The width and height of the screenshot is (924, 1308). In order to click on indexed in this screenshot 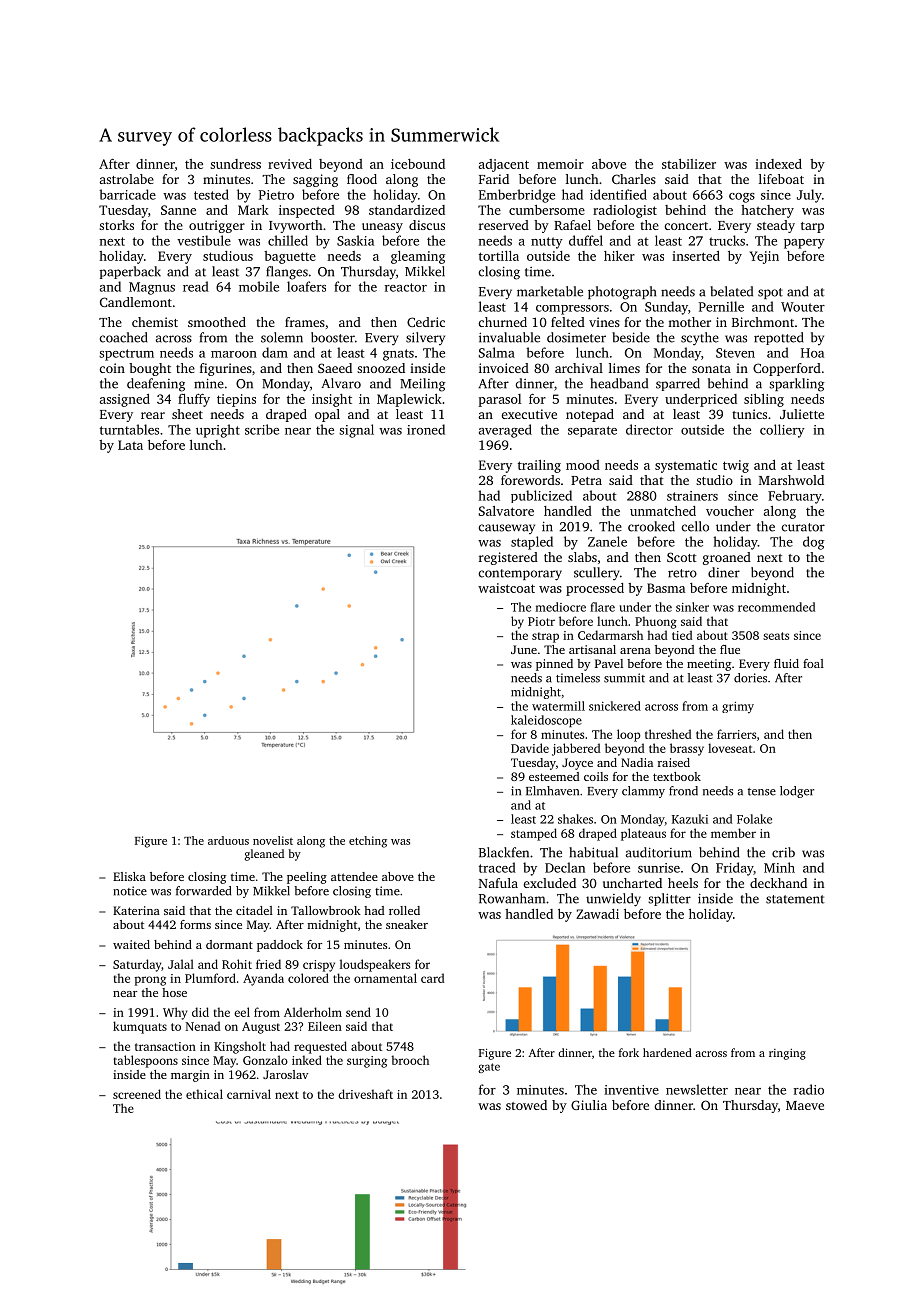, I will do `click(778, 164)`.
